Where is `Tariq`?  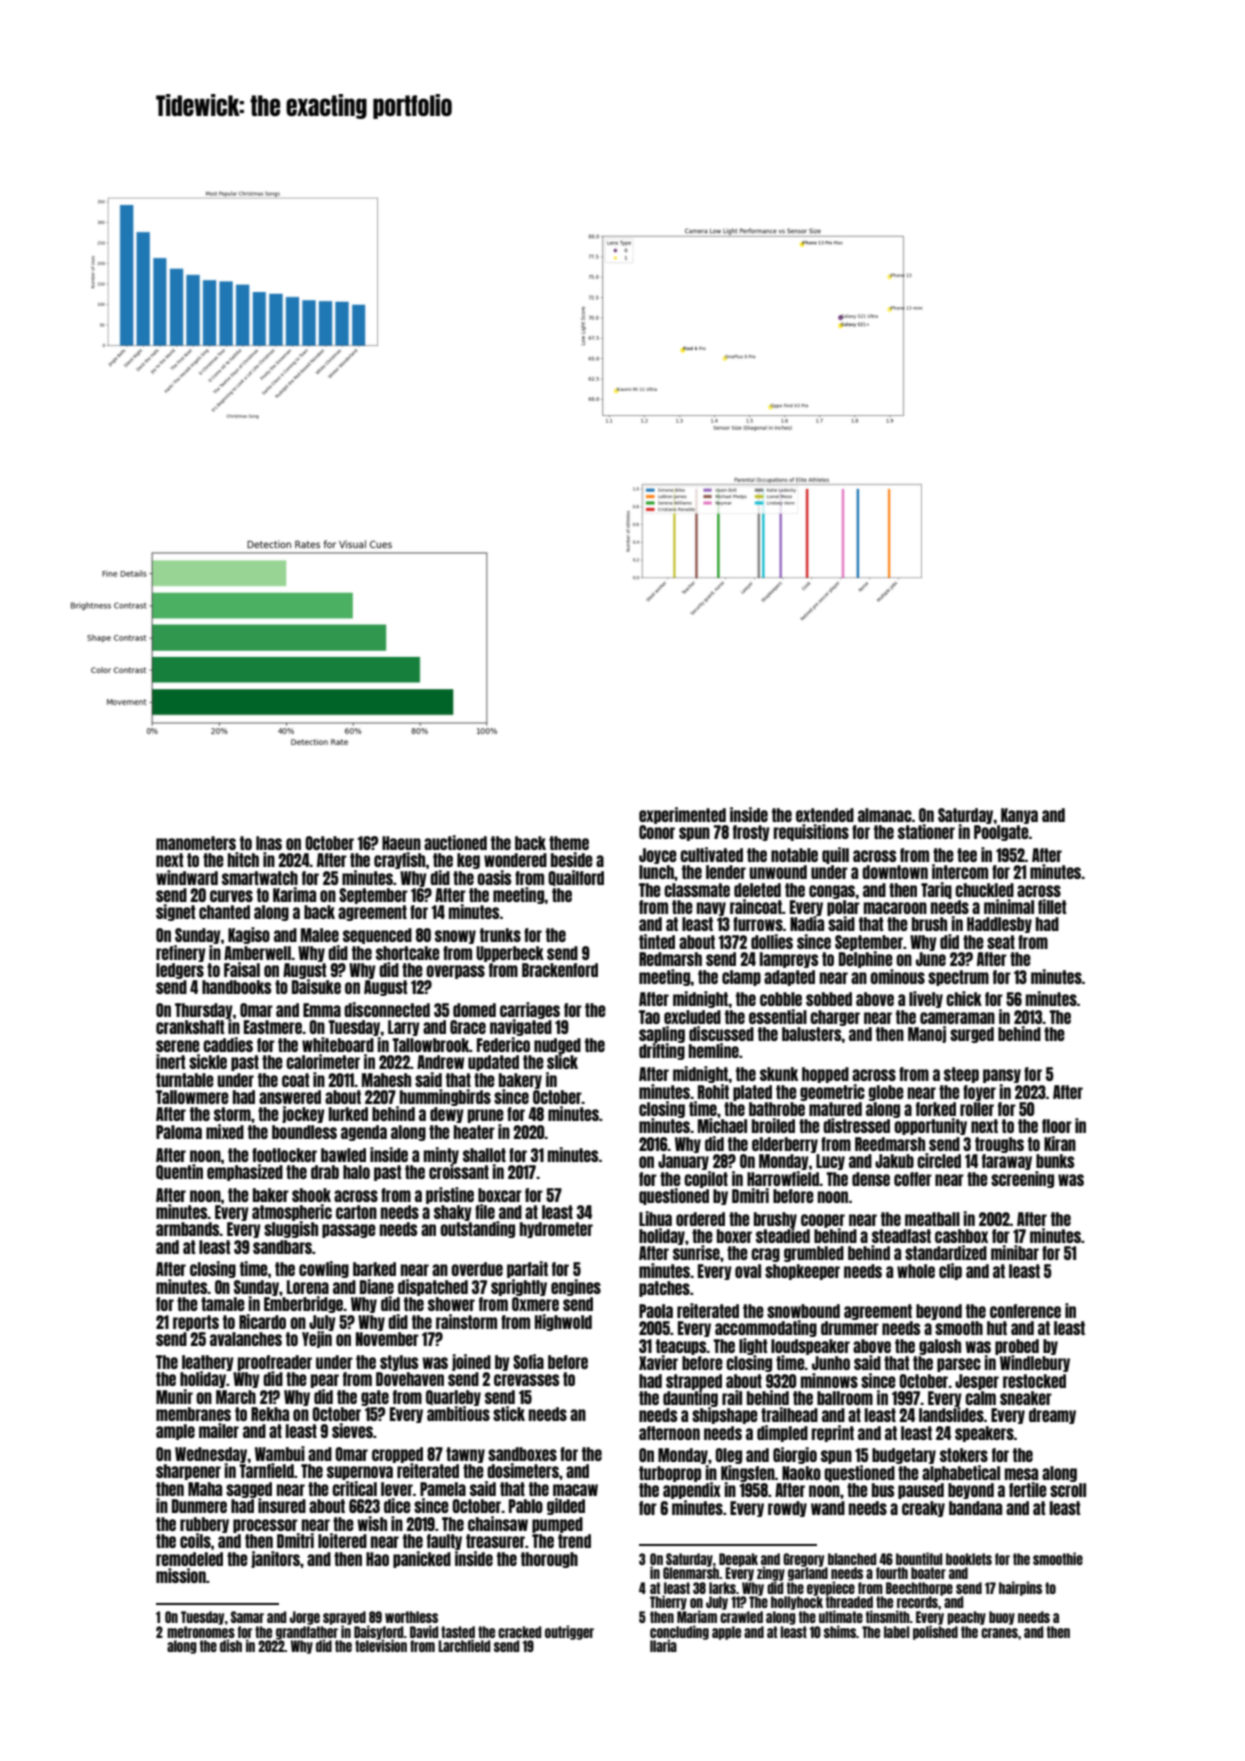
Tariq is located at coordinates (936, 890).
